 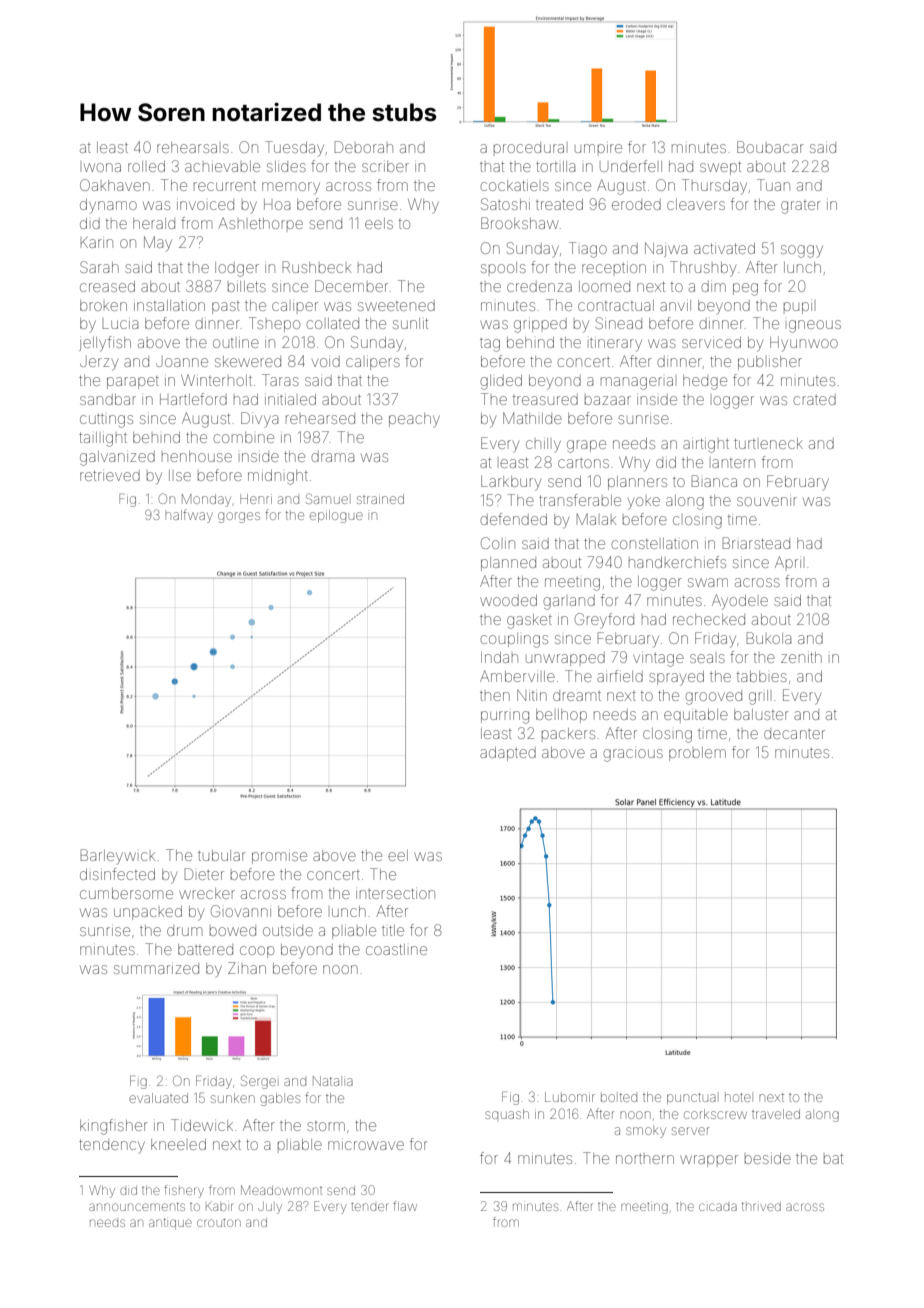 I want to click on crouton, so click(x=219, y=1222).
